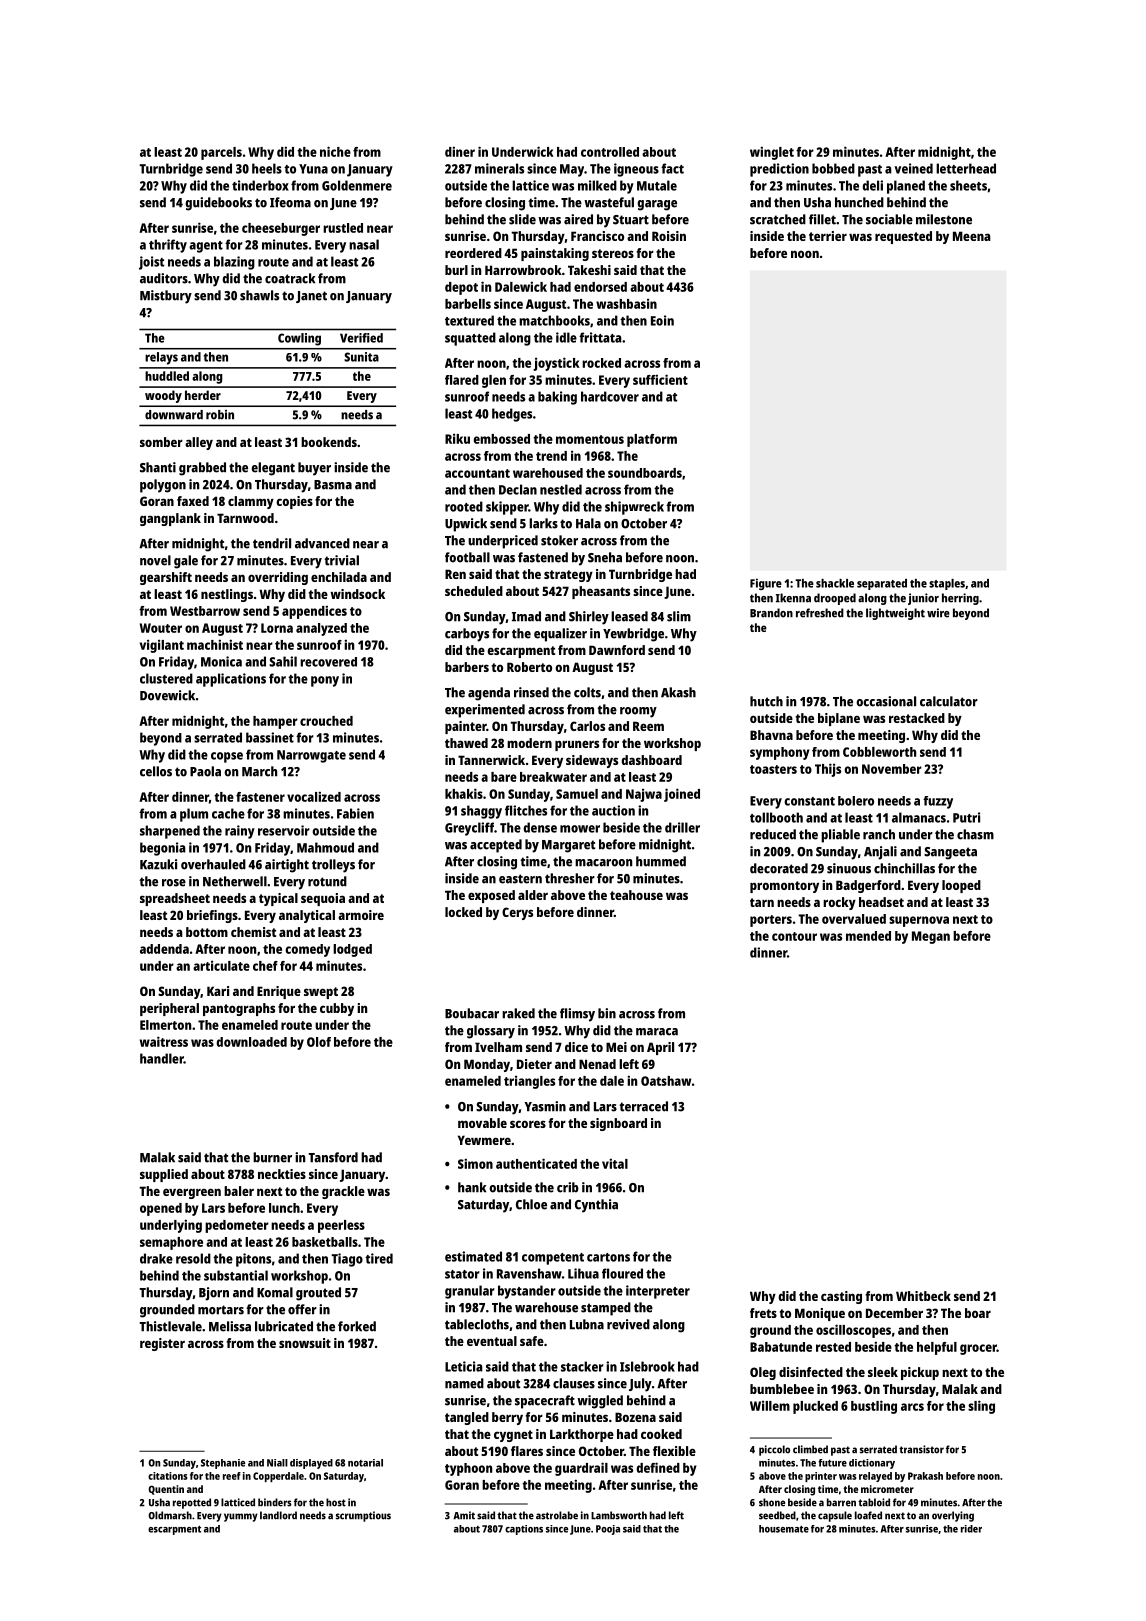 This screenshot has height=1621, width=1146. Describe the element at coordinates (278, 1515) in the screenshot. I see `landlord` at that location.
